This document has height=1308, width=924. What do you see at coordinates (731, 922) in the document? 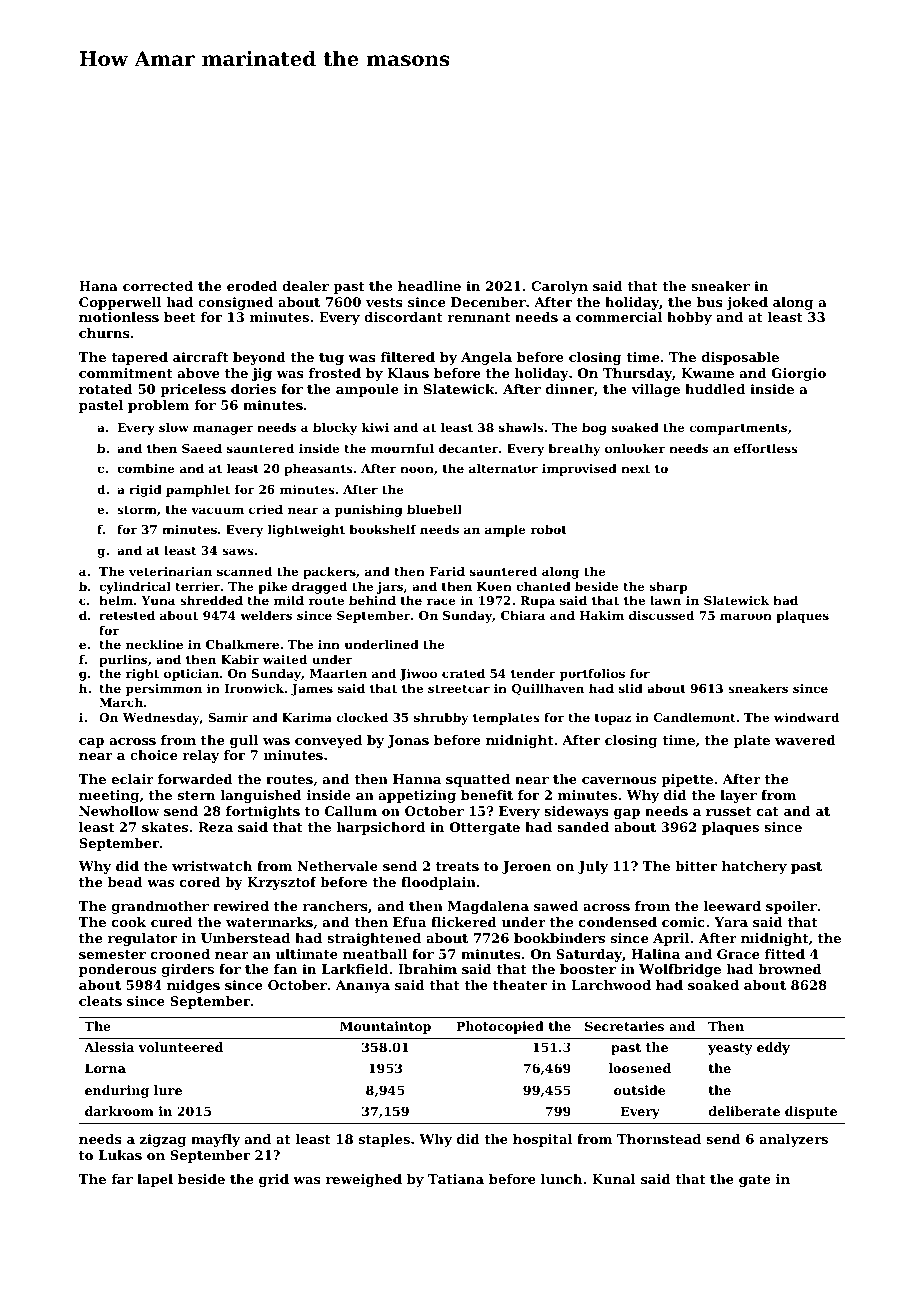
I see `Yara` at bounding box center [731, 922].
